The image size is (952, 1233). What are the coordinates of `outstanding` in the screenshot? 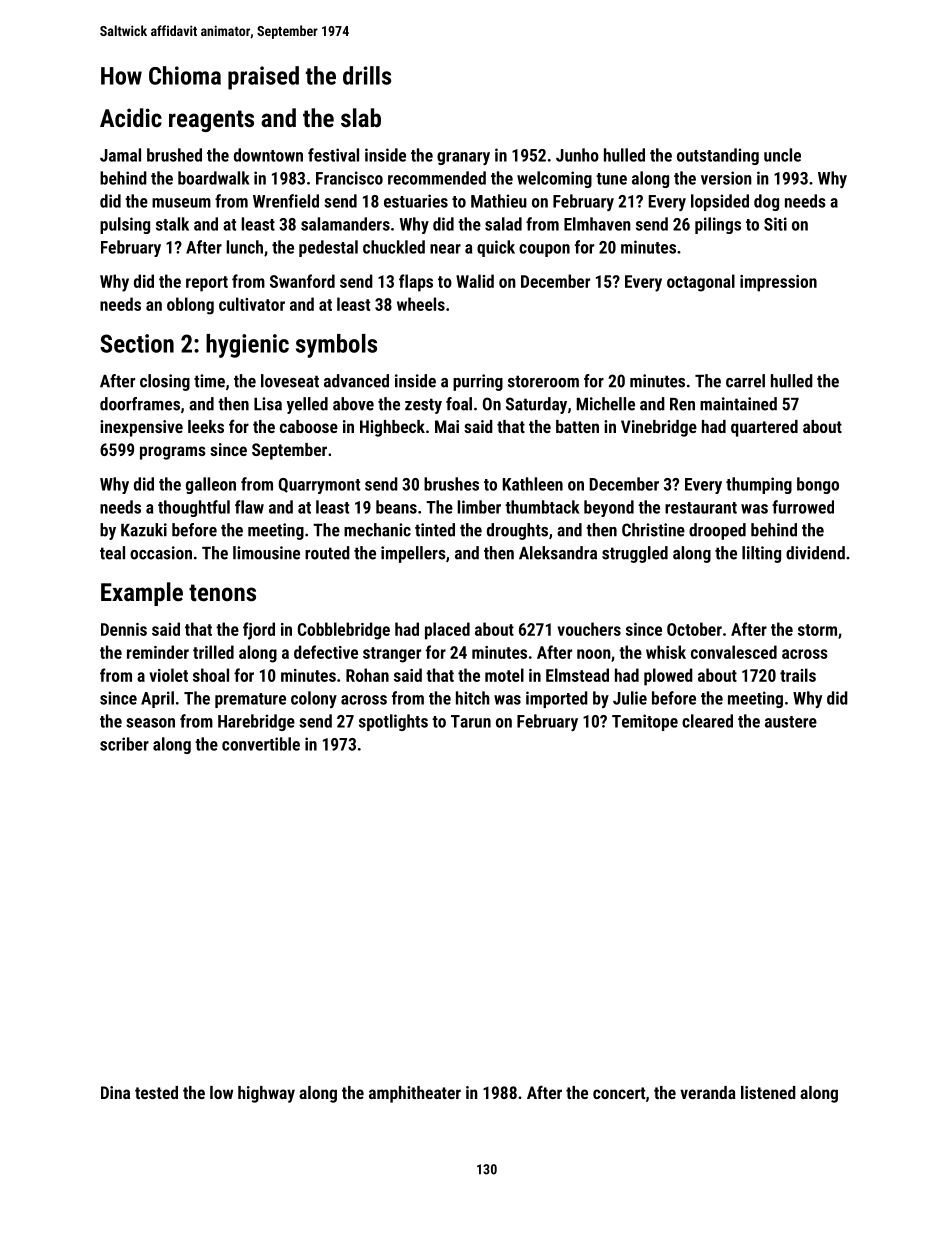 It's located at (718, 156).
